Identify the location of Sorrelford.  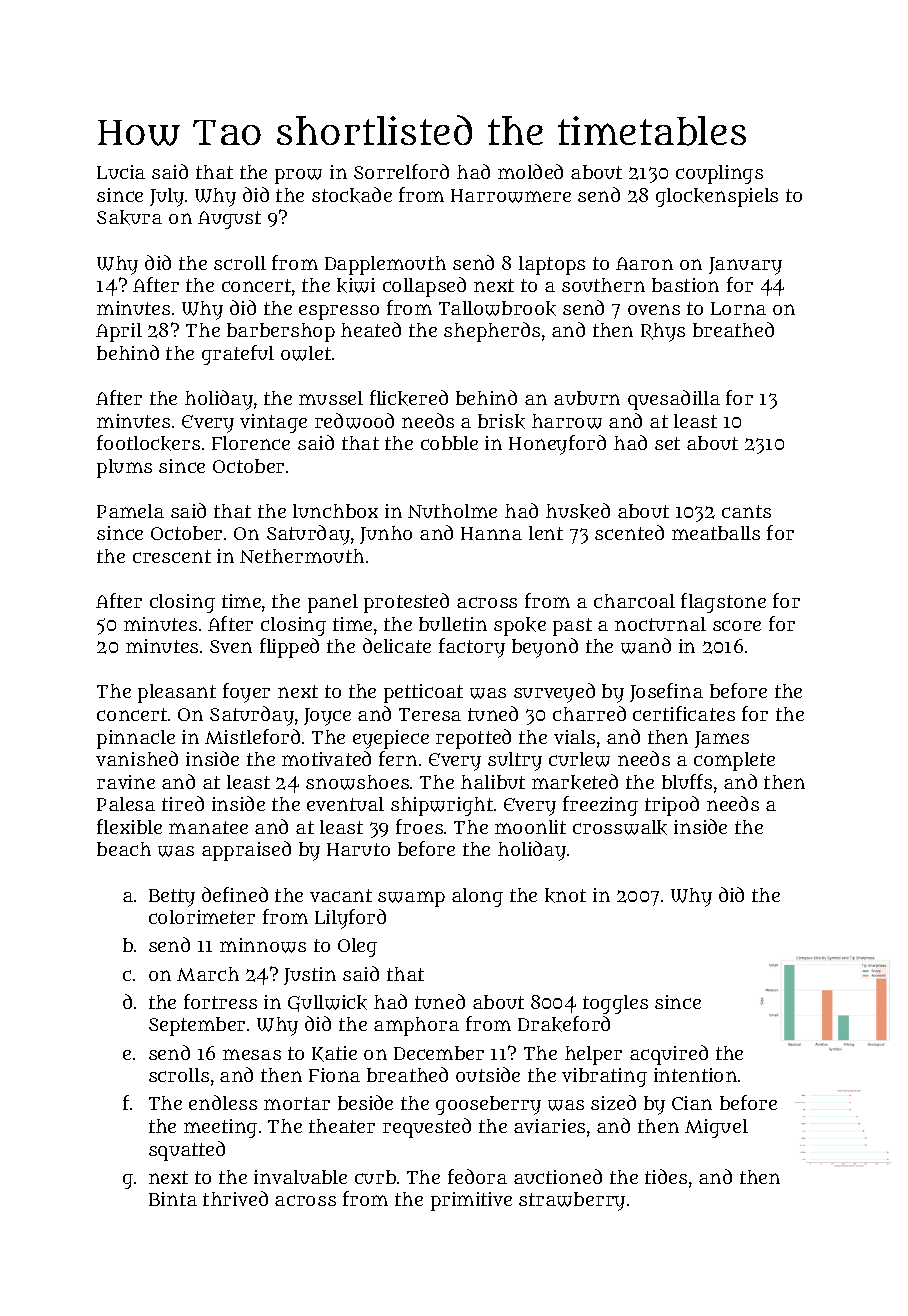
(401, 171).
